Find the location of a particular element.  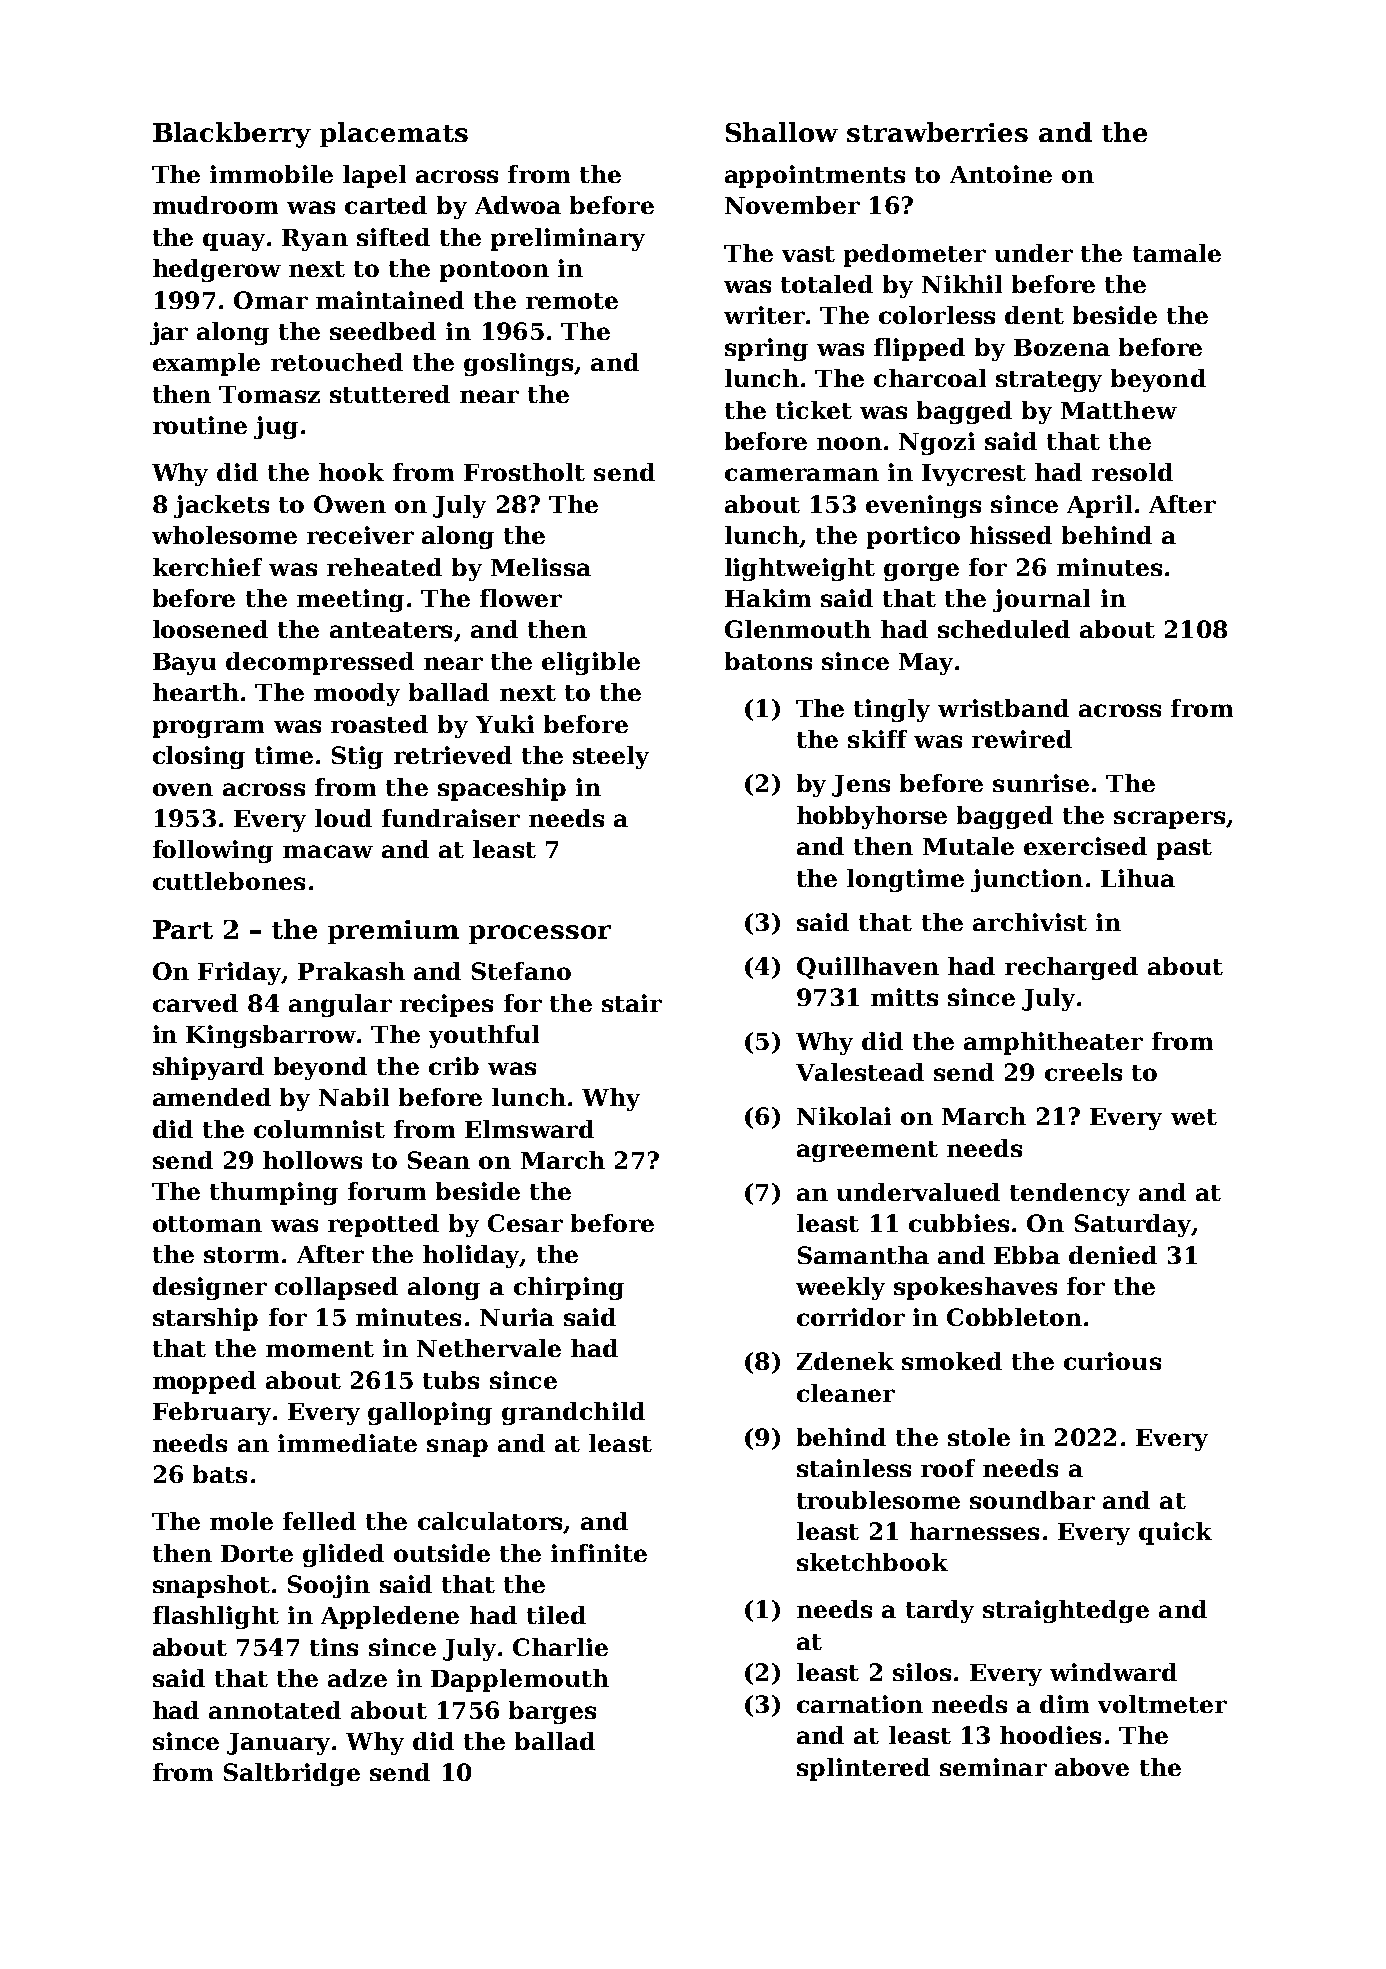

tamale is located at coordinates (1177, 253).
